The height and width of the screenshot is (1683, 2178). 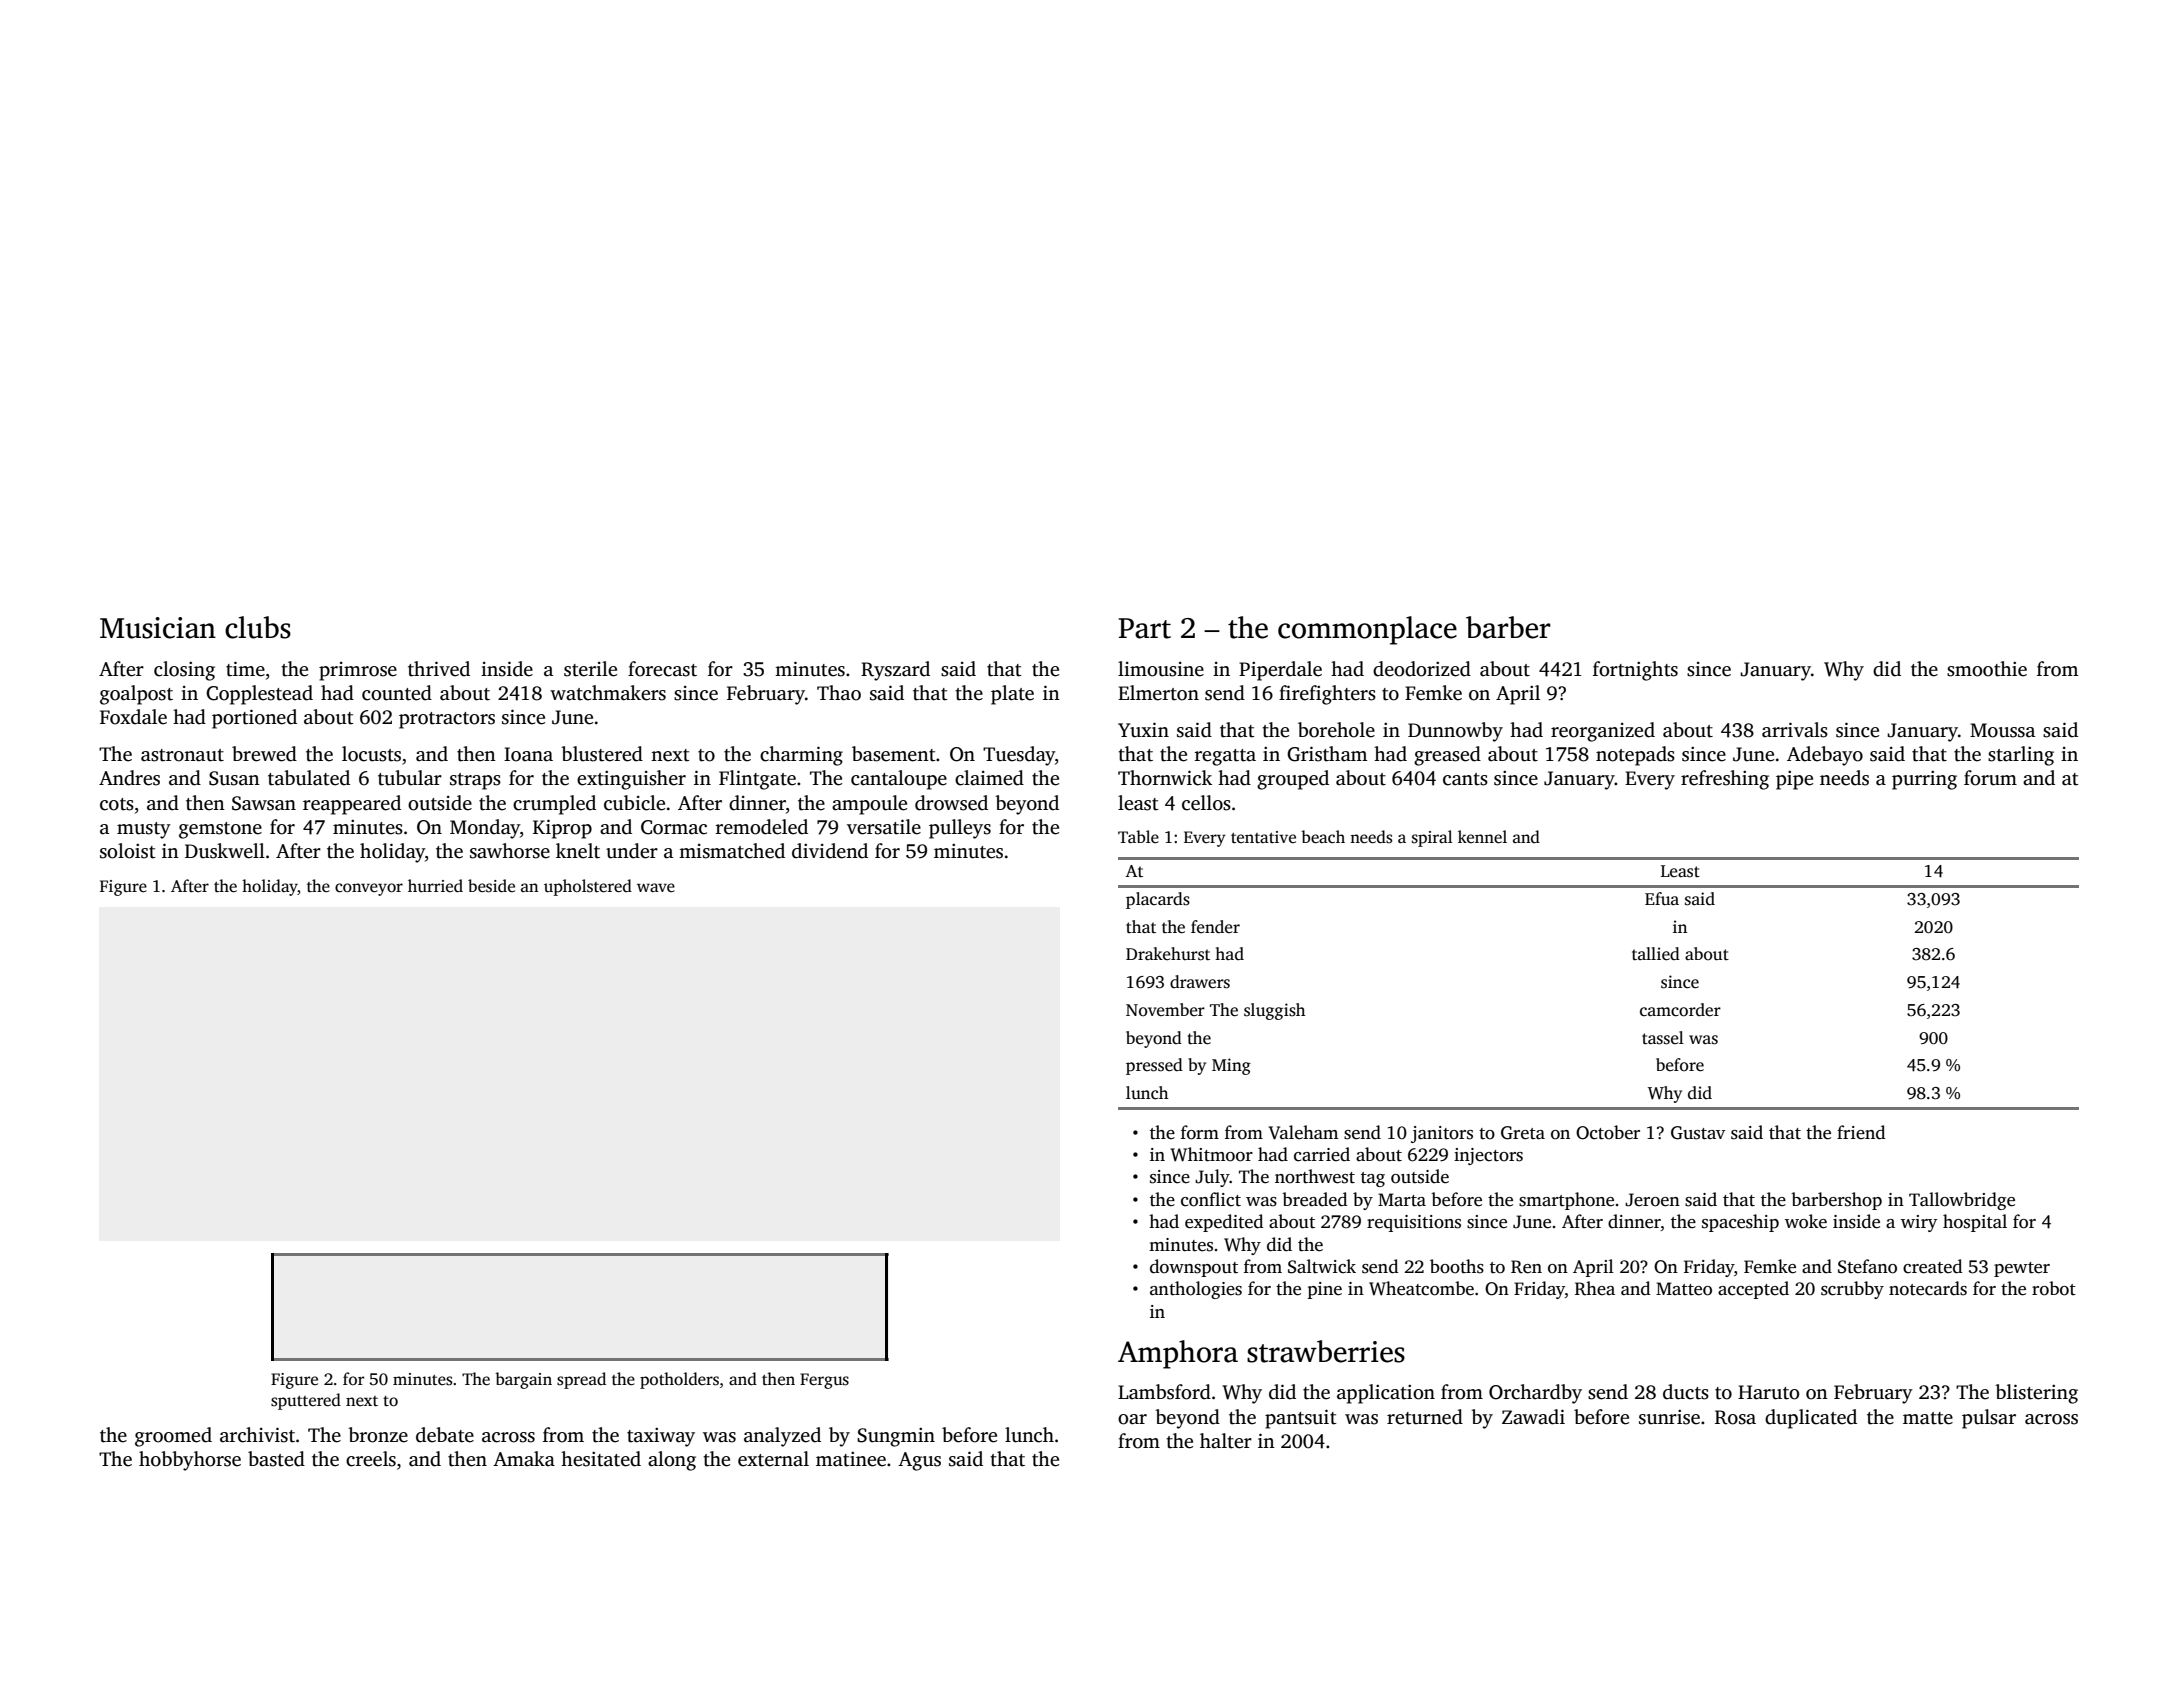 What do you see at coordinates (190, 1461) in the screenshot?
I see `hobbyhorse` at bounding box center [190, 1461].
